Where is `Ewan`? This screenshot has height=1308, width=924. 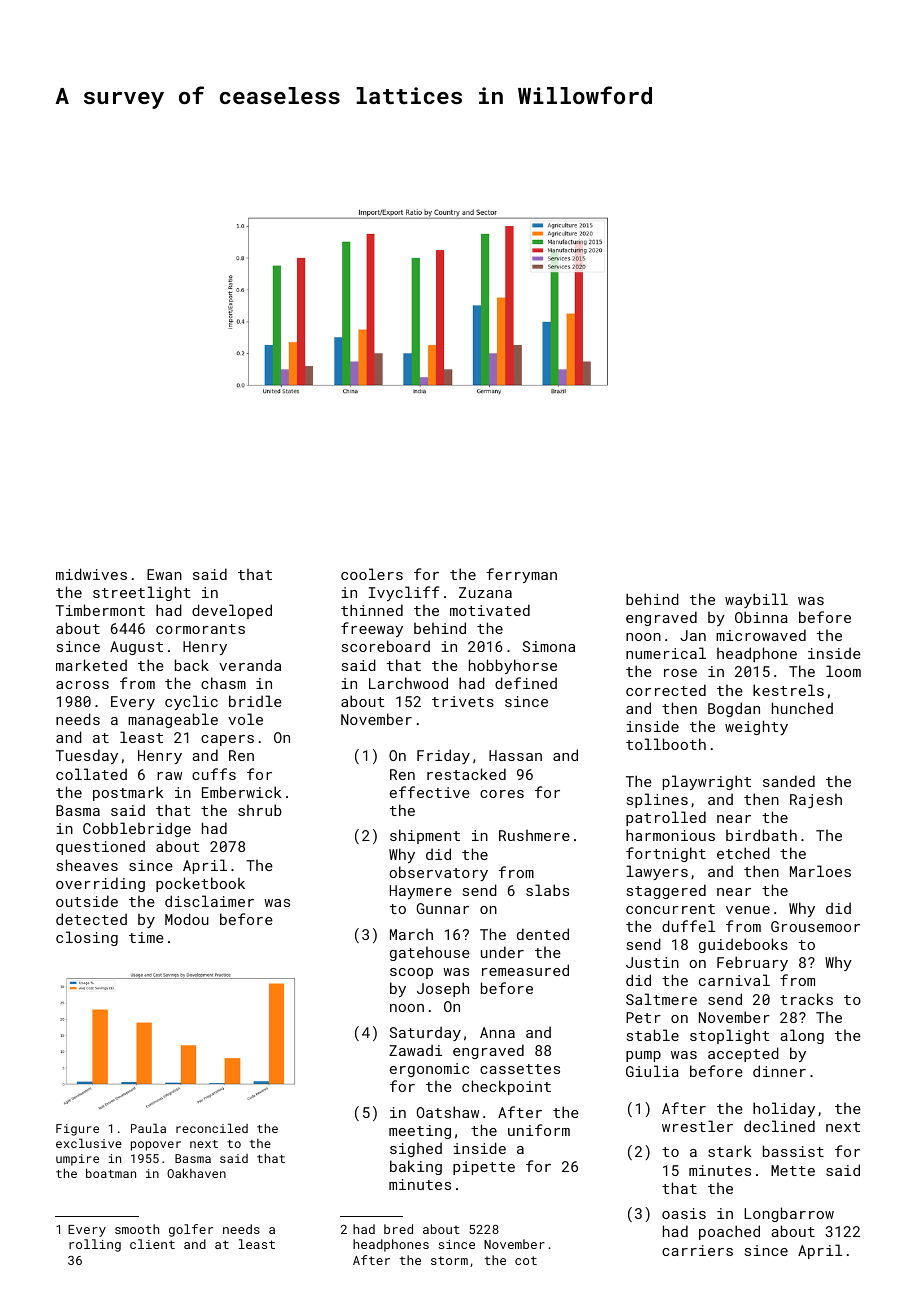
Ewan is located at coordinates (164, 574).
